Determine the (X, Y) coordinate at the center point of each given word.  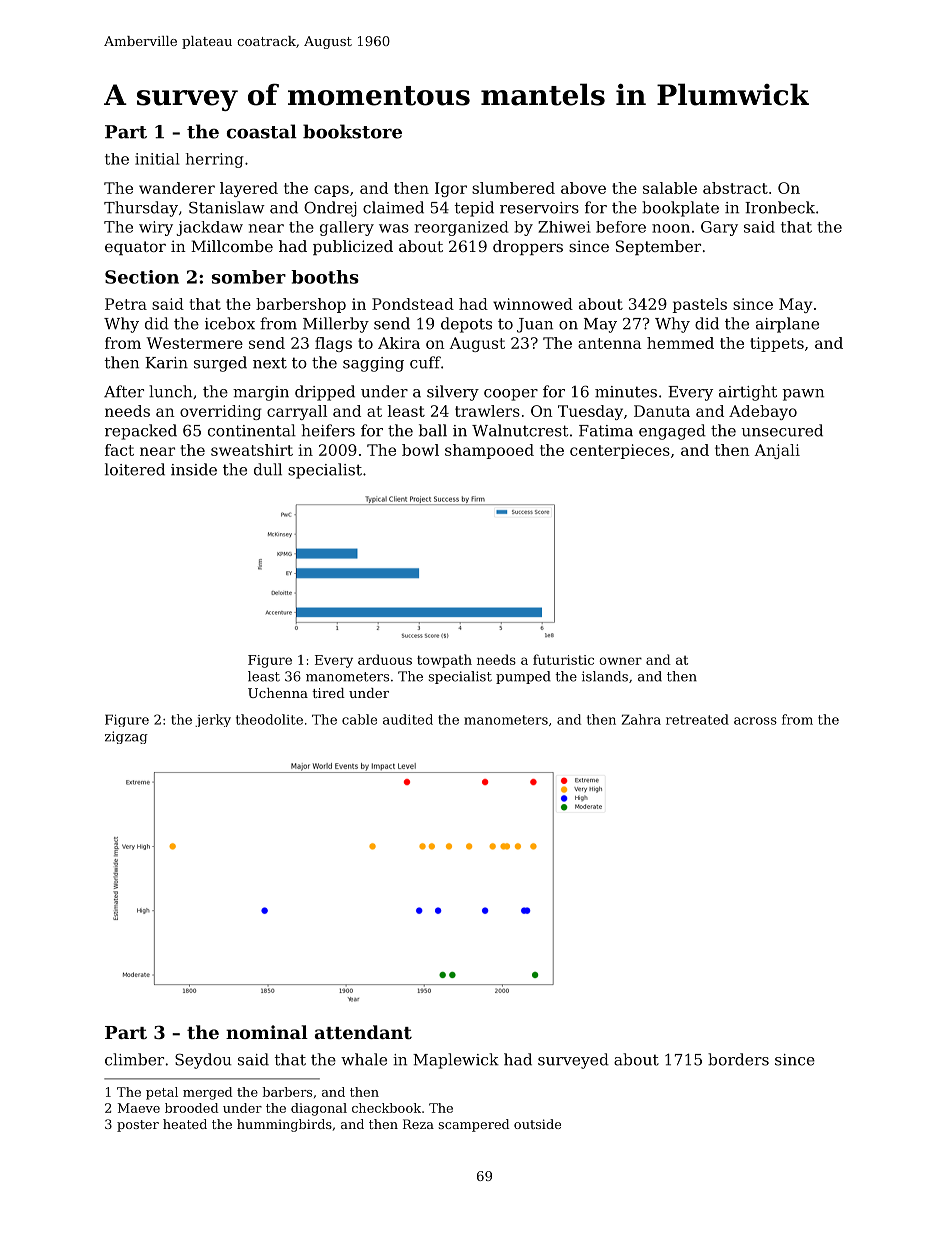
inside (194, 469)
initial (157, 159)
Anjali (777, 451)
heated (185, 1124)
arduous (385, 659)
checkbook (386, 1108)
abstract (735, 188)
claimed (393, 207)
